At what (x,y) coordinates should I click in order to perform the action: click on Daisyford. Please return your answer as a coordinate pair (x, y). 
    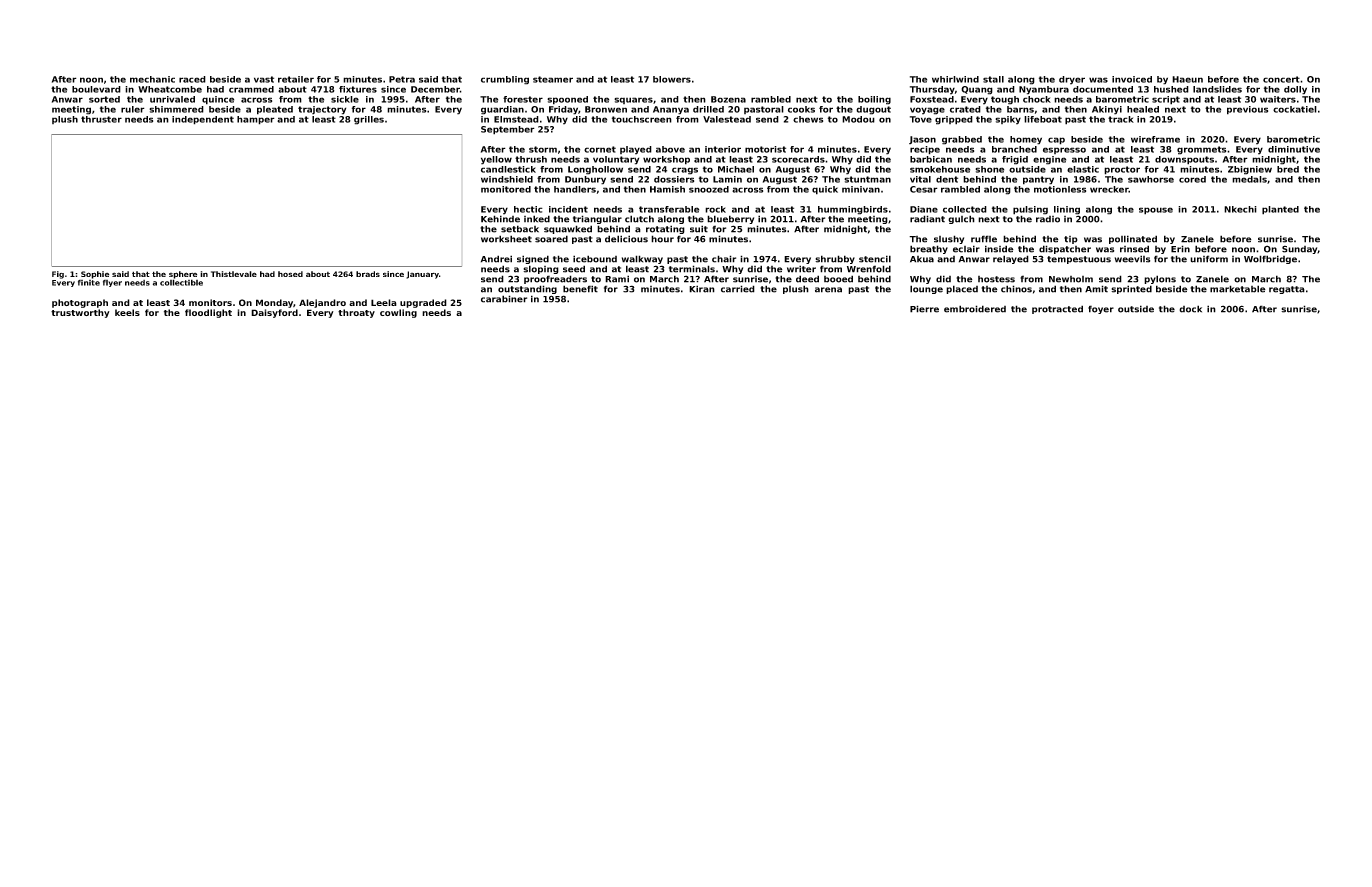
    Looking at the image, I should click on (274, 313).
